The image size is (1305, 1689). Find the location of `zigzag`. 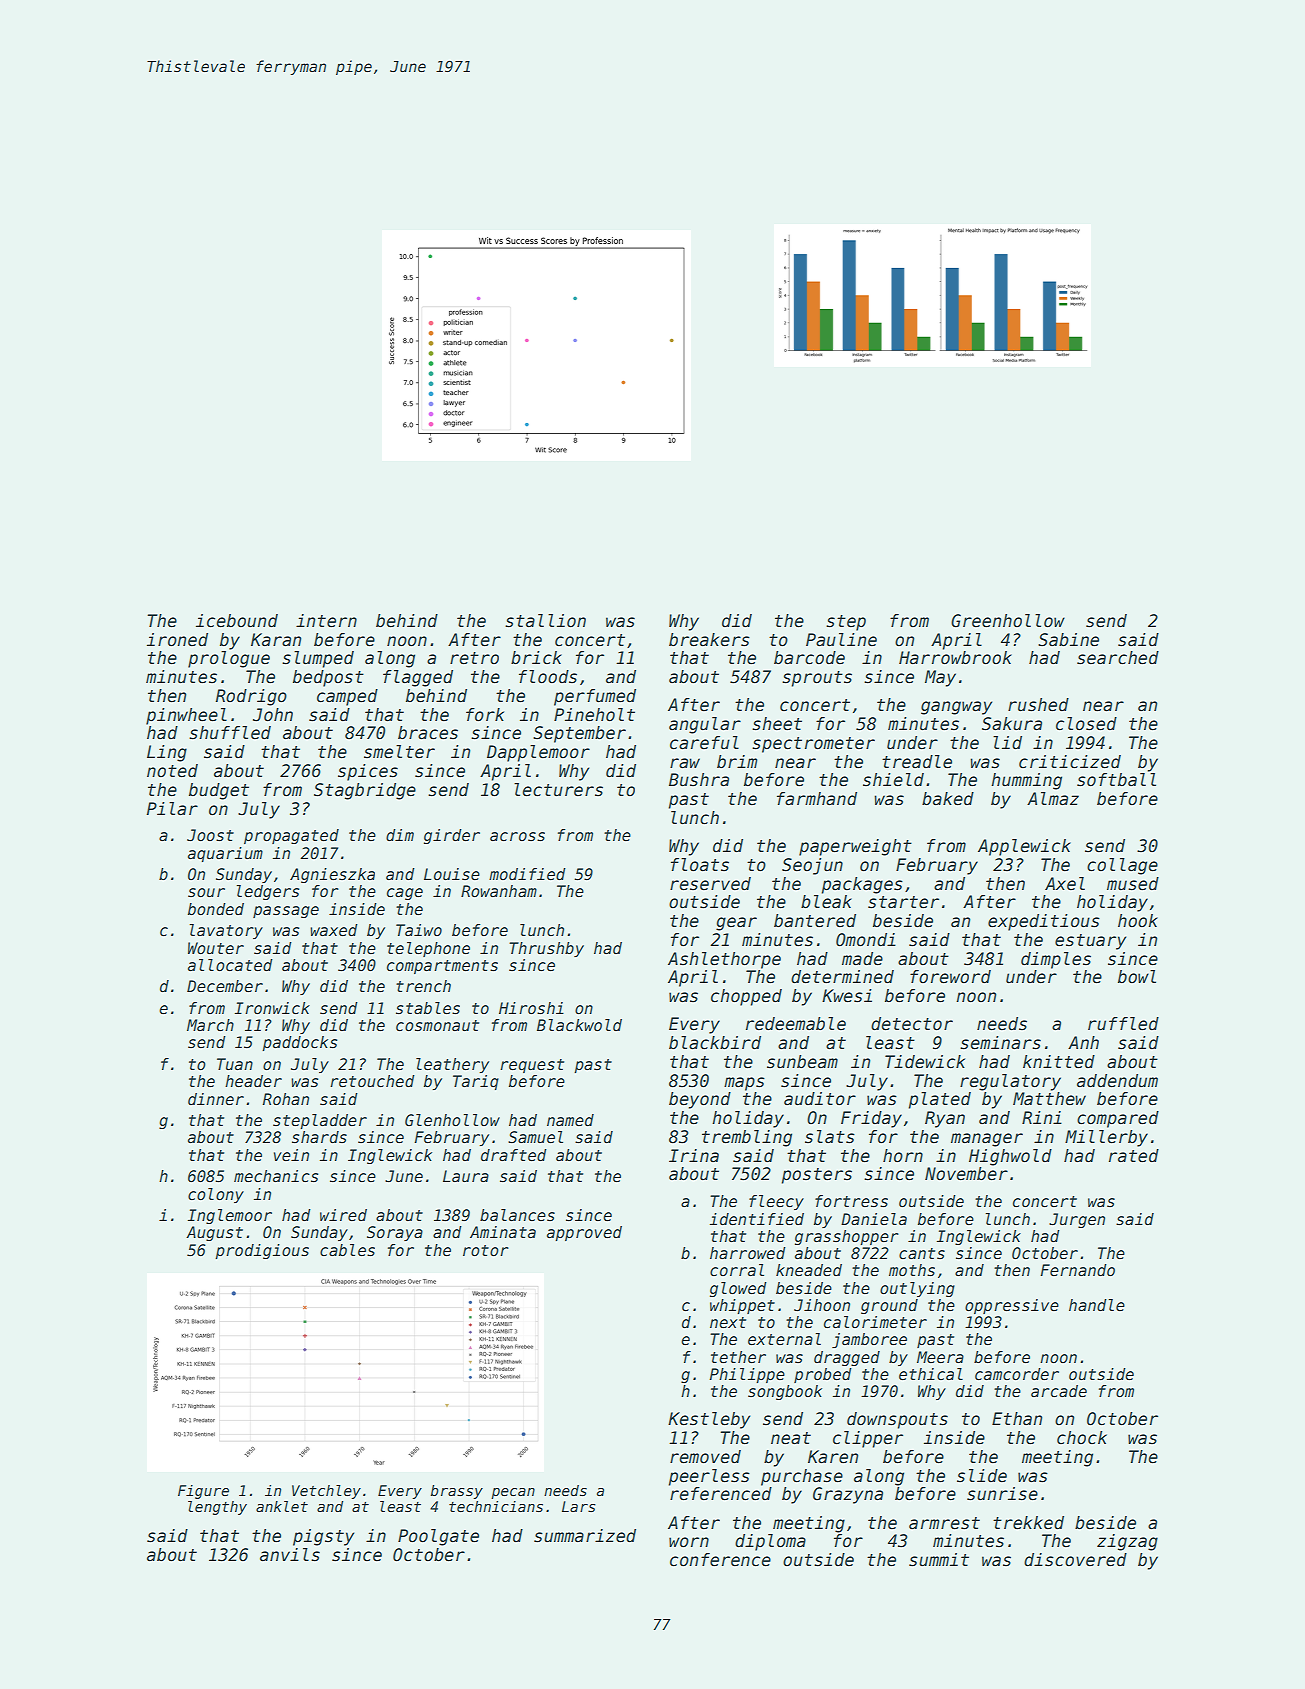

zigzag is located at coordinates (1127, 1542).
